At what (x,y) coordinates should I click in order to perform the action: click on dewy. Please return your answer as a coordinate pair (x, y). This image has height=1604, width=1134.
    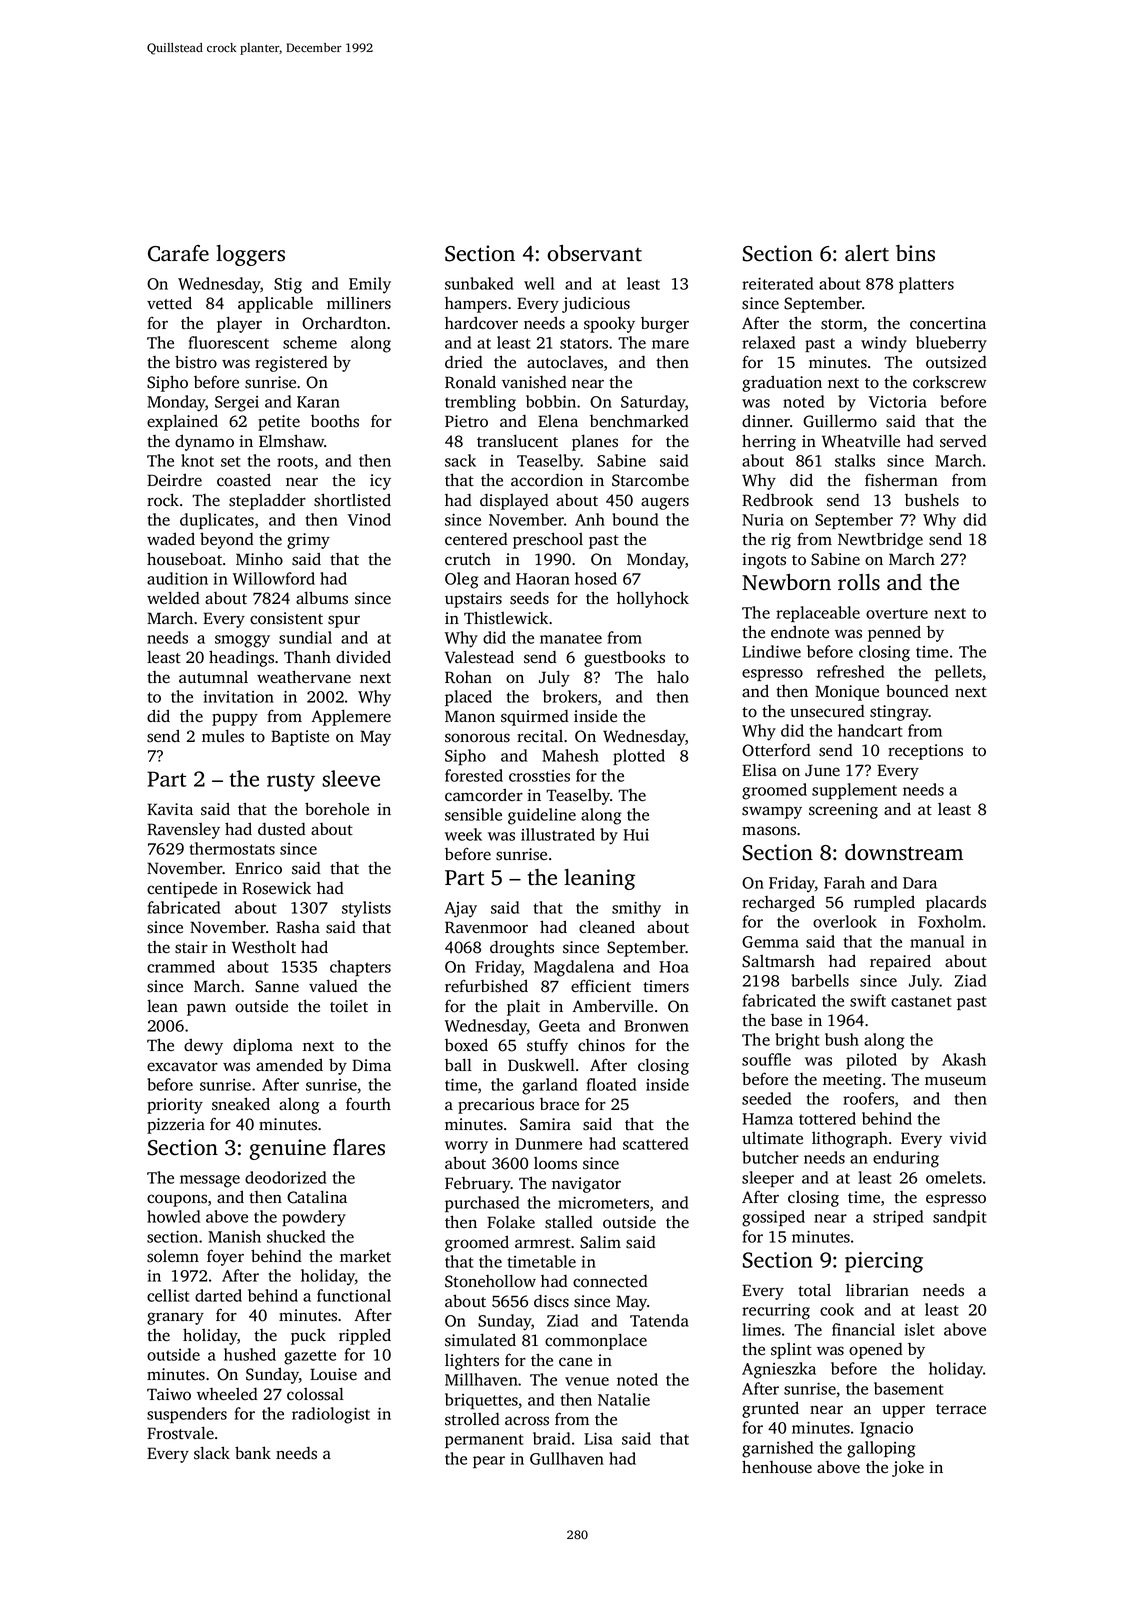
    Looking at the image, I should click on (203, 1046).
